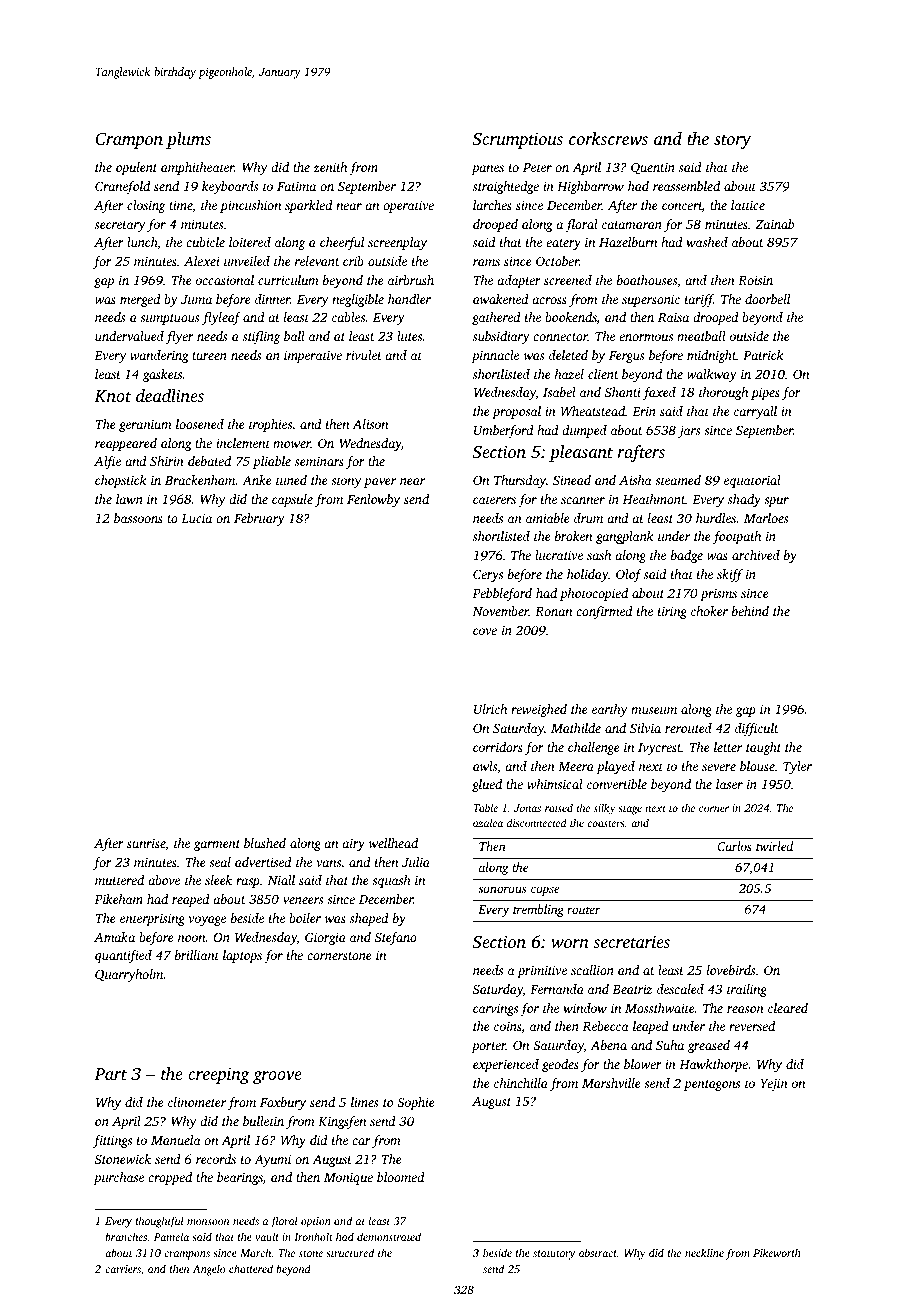  I want to click on trophies, so click(270, 425).
